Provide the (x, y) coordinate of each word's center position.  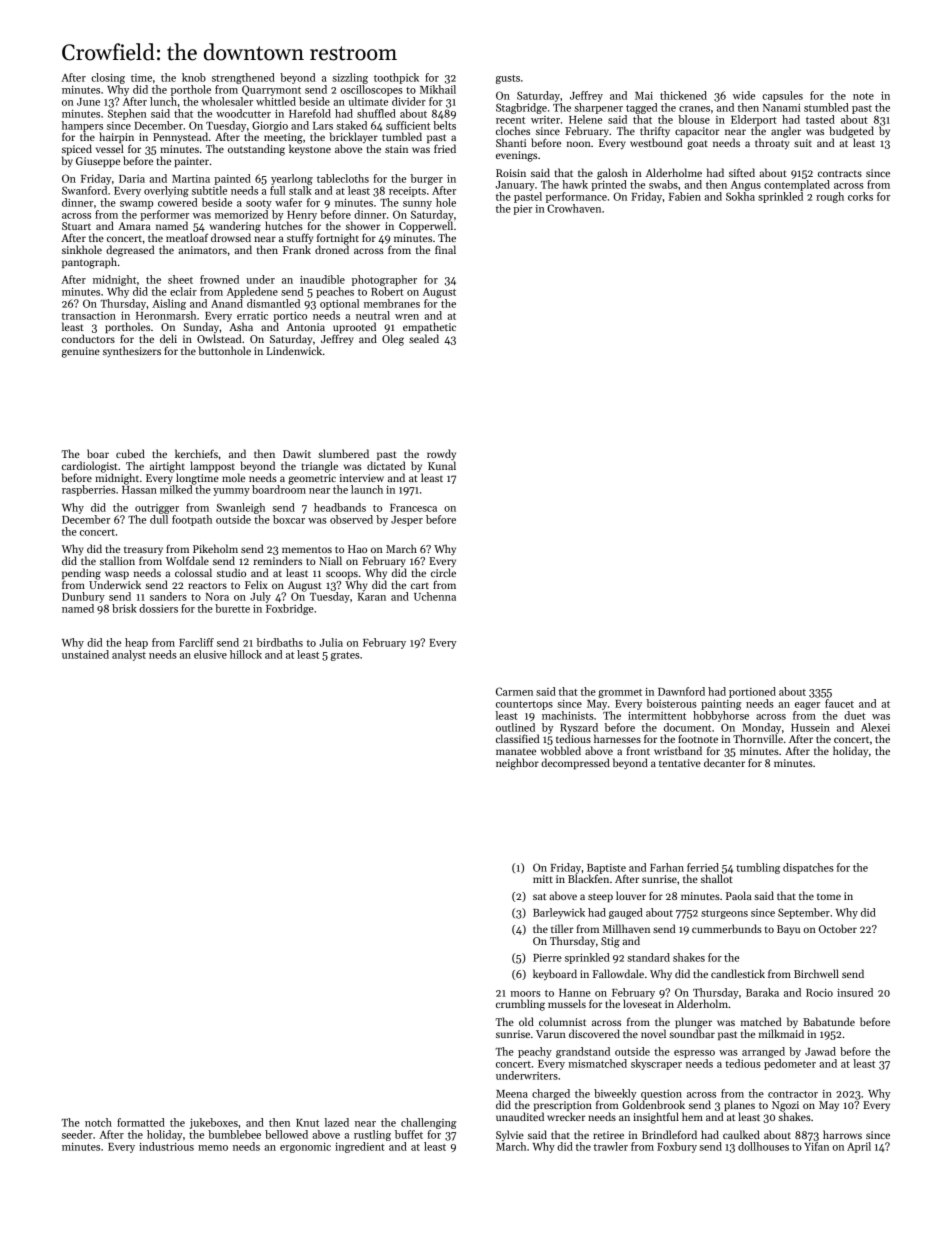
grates (345, 656)
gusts (508, 79)
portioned (752, 692)
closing (108, 78)
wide (744, 95)
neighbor (517, 764)
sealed (424, 338)
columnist (562, 1021)
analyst (129, 655)
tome (829, 896)
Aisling (169, 304)
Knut (307, 1123)
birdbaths (280, 642)
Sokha (740, 196)
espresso (694, 1054)
